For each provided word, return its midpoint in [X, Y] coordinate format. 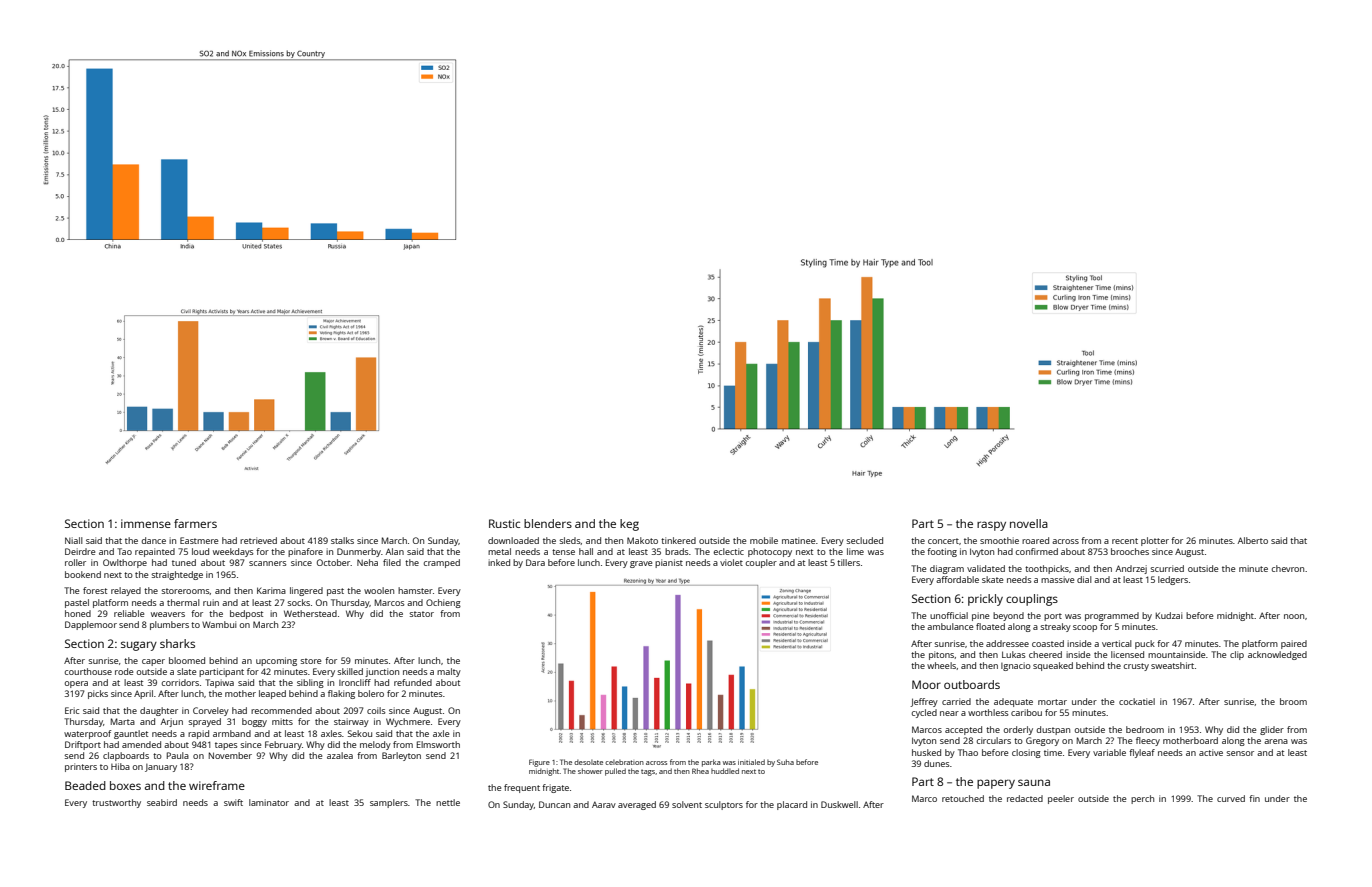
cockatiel [1137, 701]
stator [421, 614]
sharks [177, 643]
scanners [267, 563]
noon [1294, 616]
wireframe [217, 785]
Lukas [1013, 654]
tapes [226, 746]
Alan [395, 551]
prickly [985, 600]
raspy [991, 526]
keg [629, 525]
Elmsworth [438, 744]
